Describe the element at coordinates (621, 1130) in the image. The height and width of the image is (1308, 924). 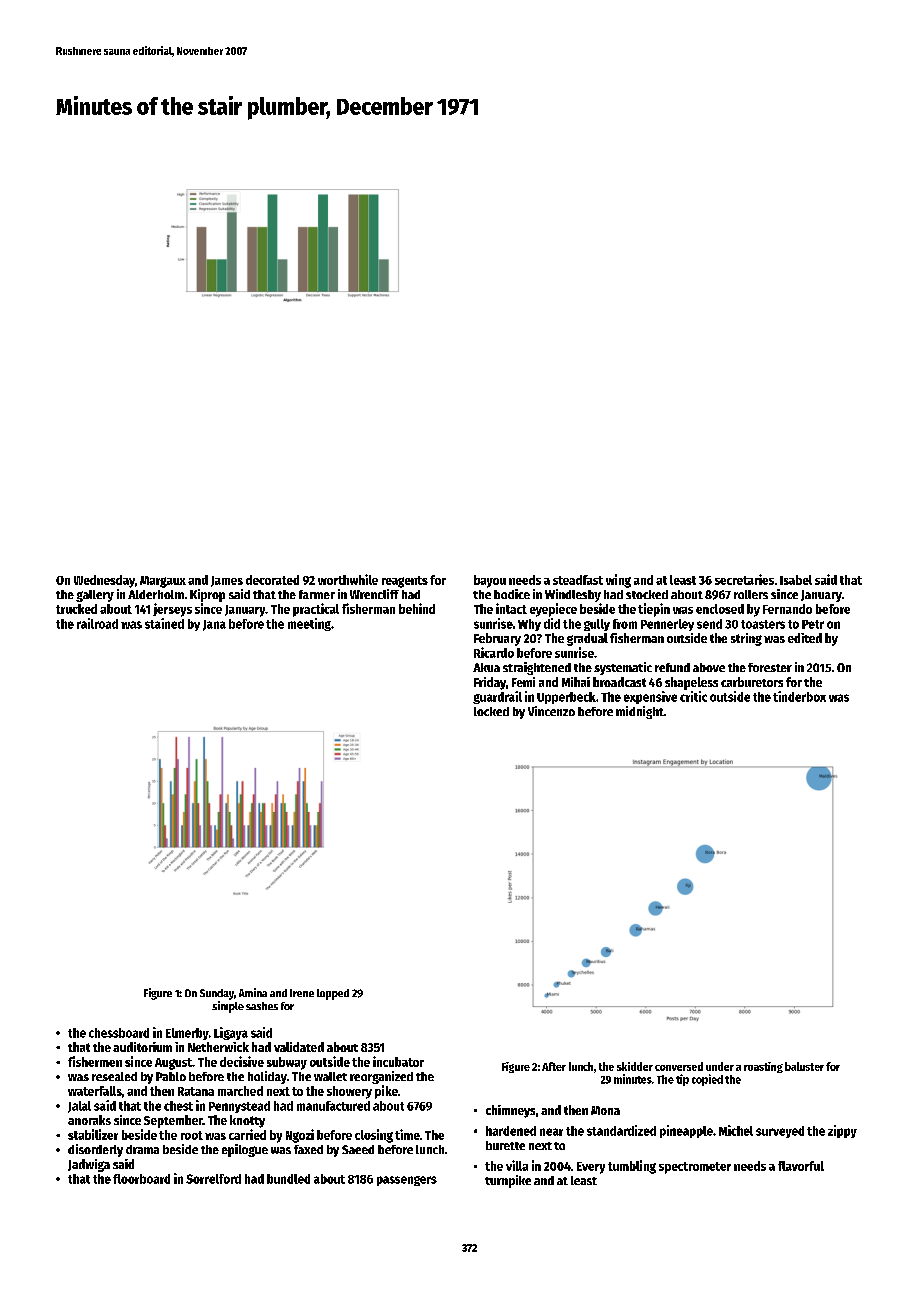
I see `standardized` at that location.
